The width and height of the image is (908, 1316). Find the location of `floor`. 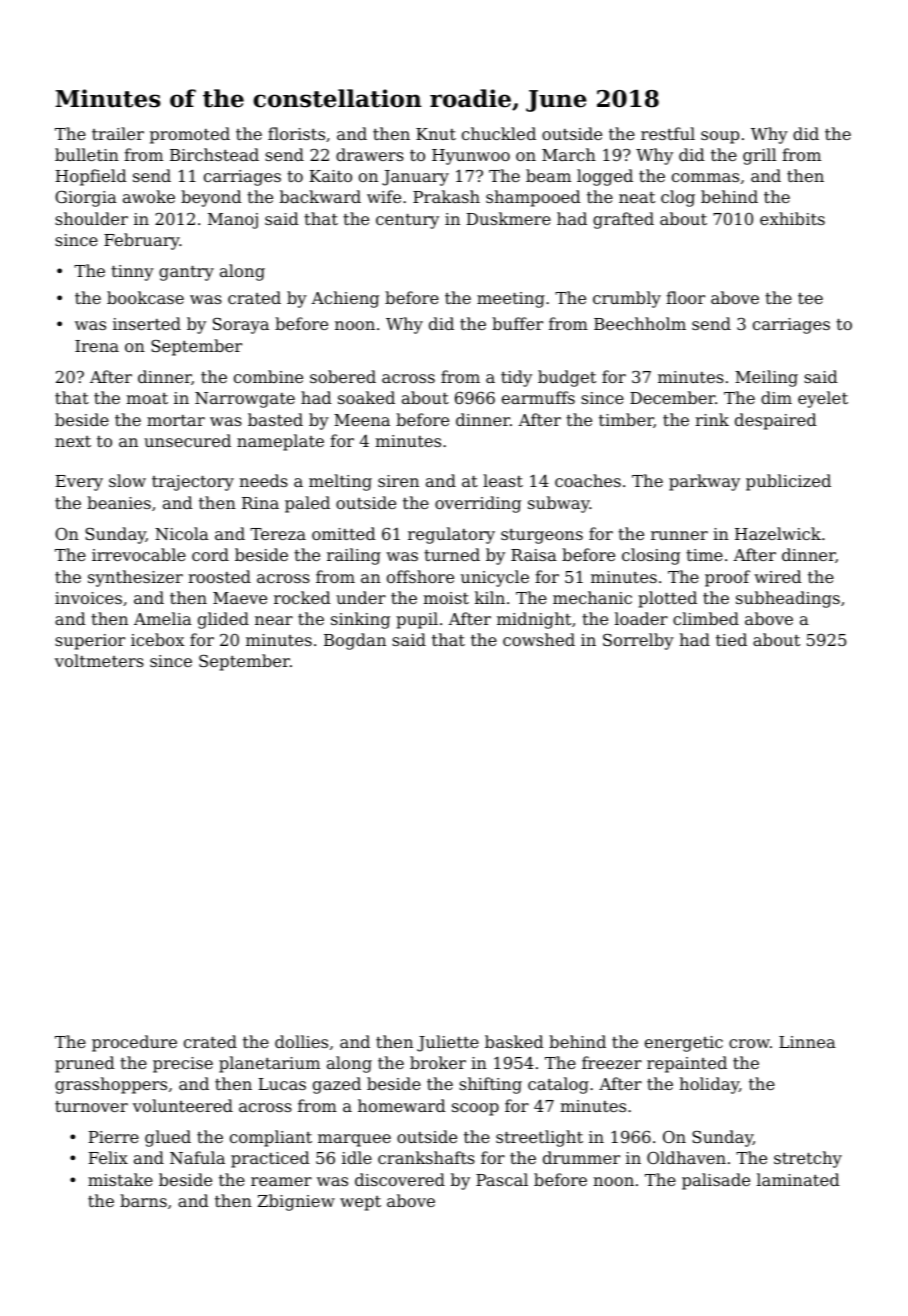

floor is located at coordinates (685, 297).
